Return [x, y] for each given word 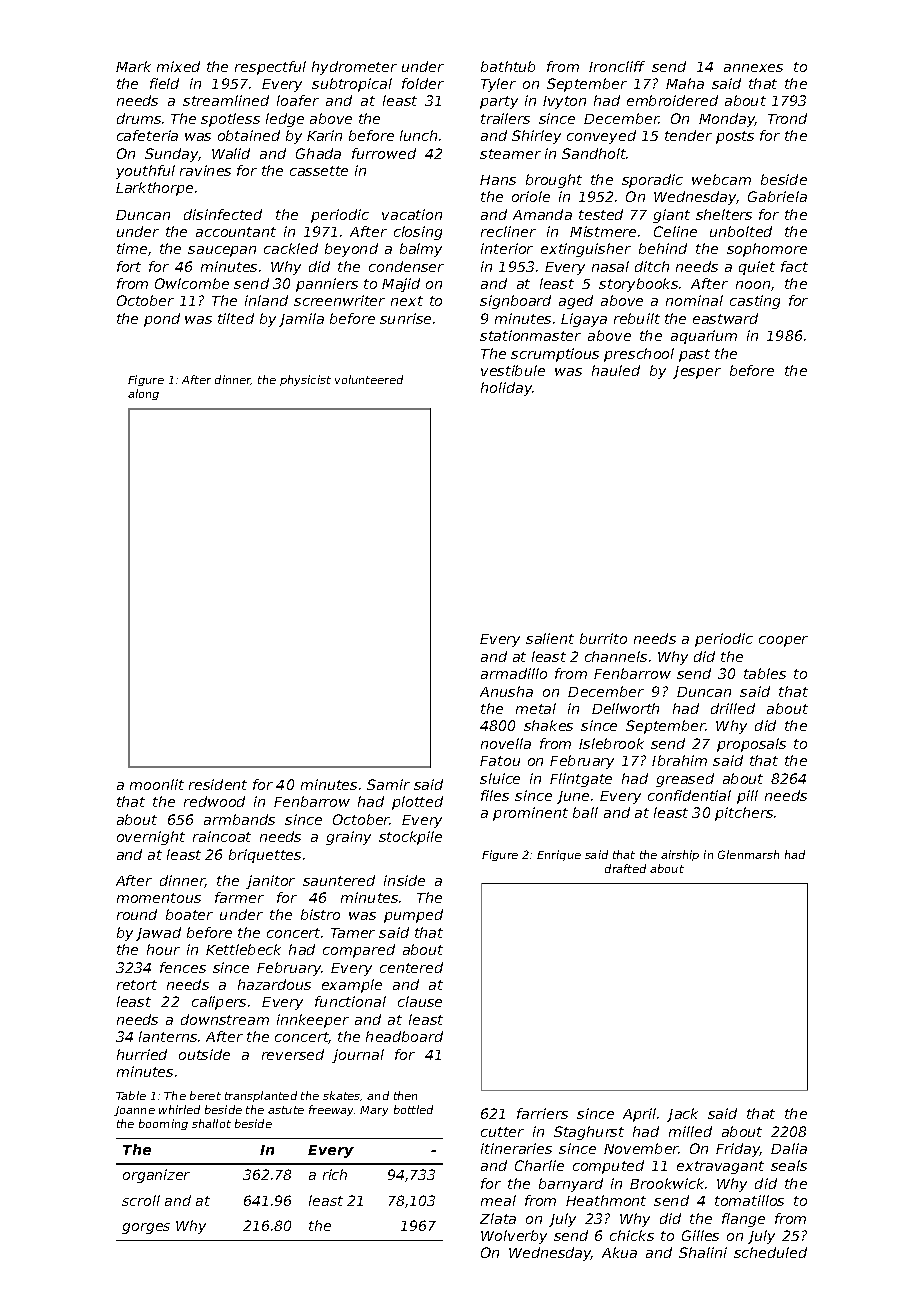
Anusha [506, 691]
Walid [231, 153]
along [143, 394]
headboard [404, 1036]
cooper [783, 641]
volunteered [369, 379]
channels [616, 656]
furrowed [384, 153]
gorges [146, 1228]
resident [218, 784]
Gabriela [777, 196]
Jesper [697, 372]
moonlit [157, 784]
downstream [225, 1019]
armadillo [514, 673]
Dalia [789, 1148]
